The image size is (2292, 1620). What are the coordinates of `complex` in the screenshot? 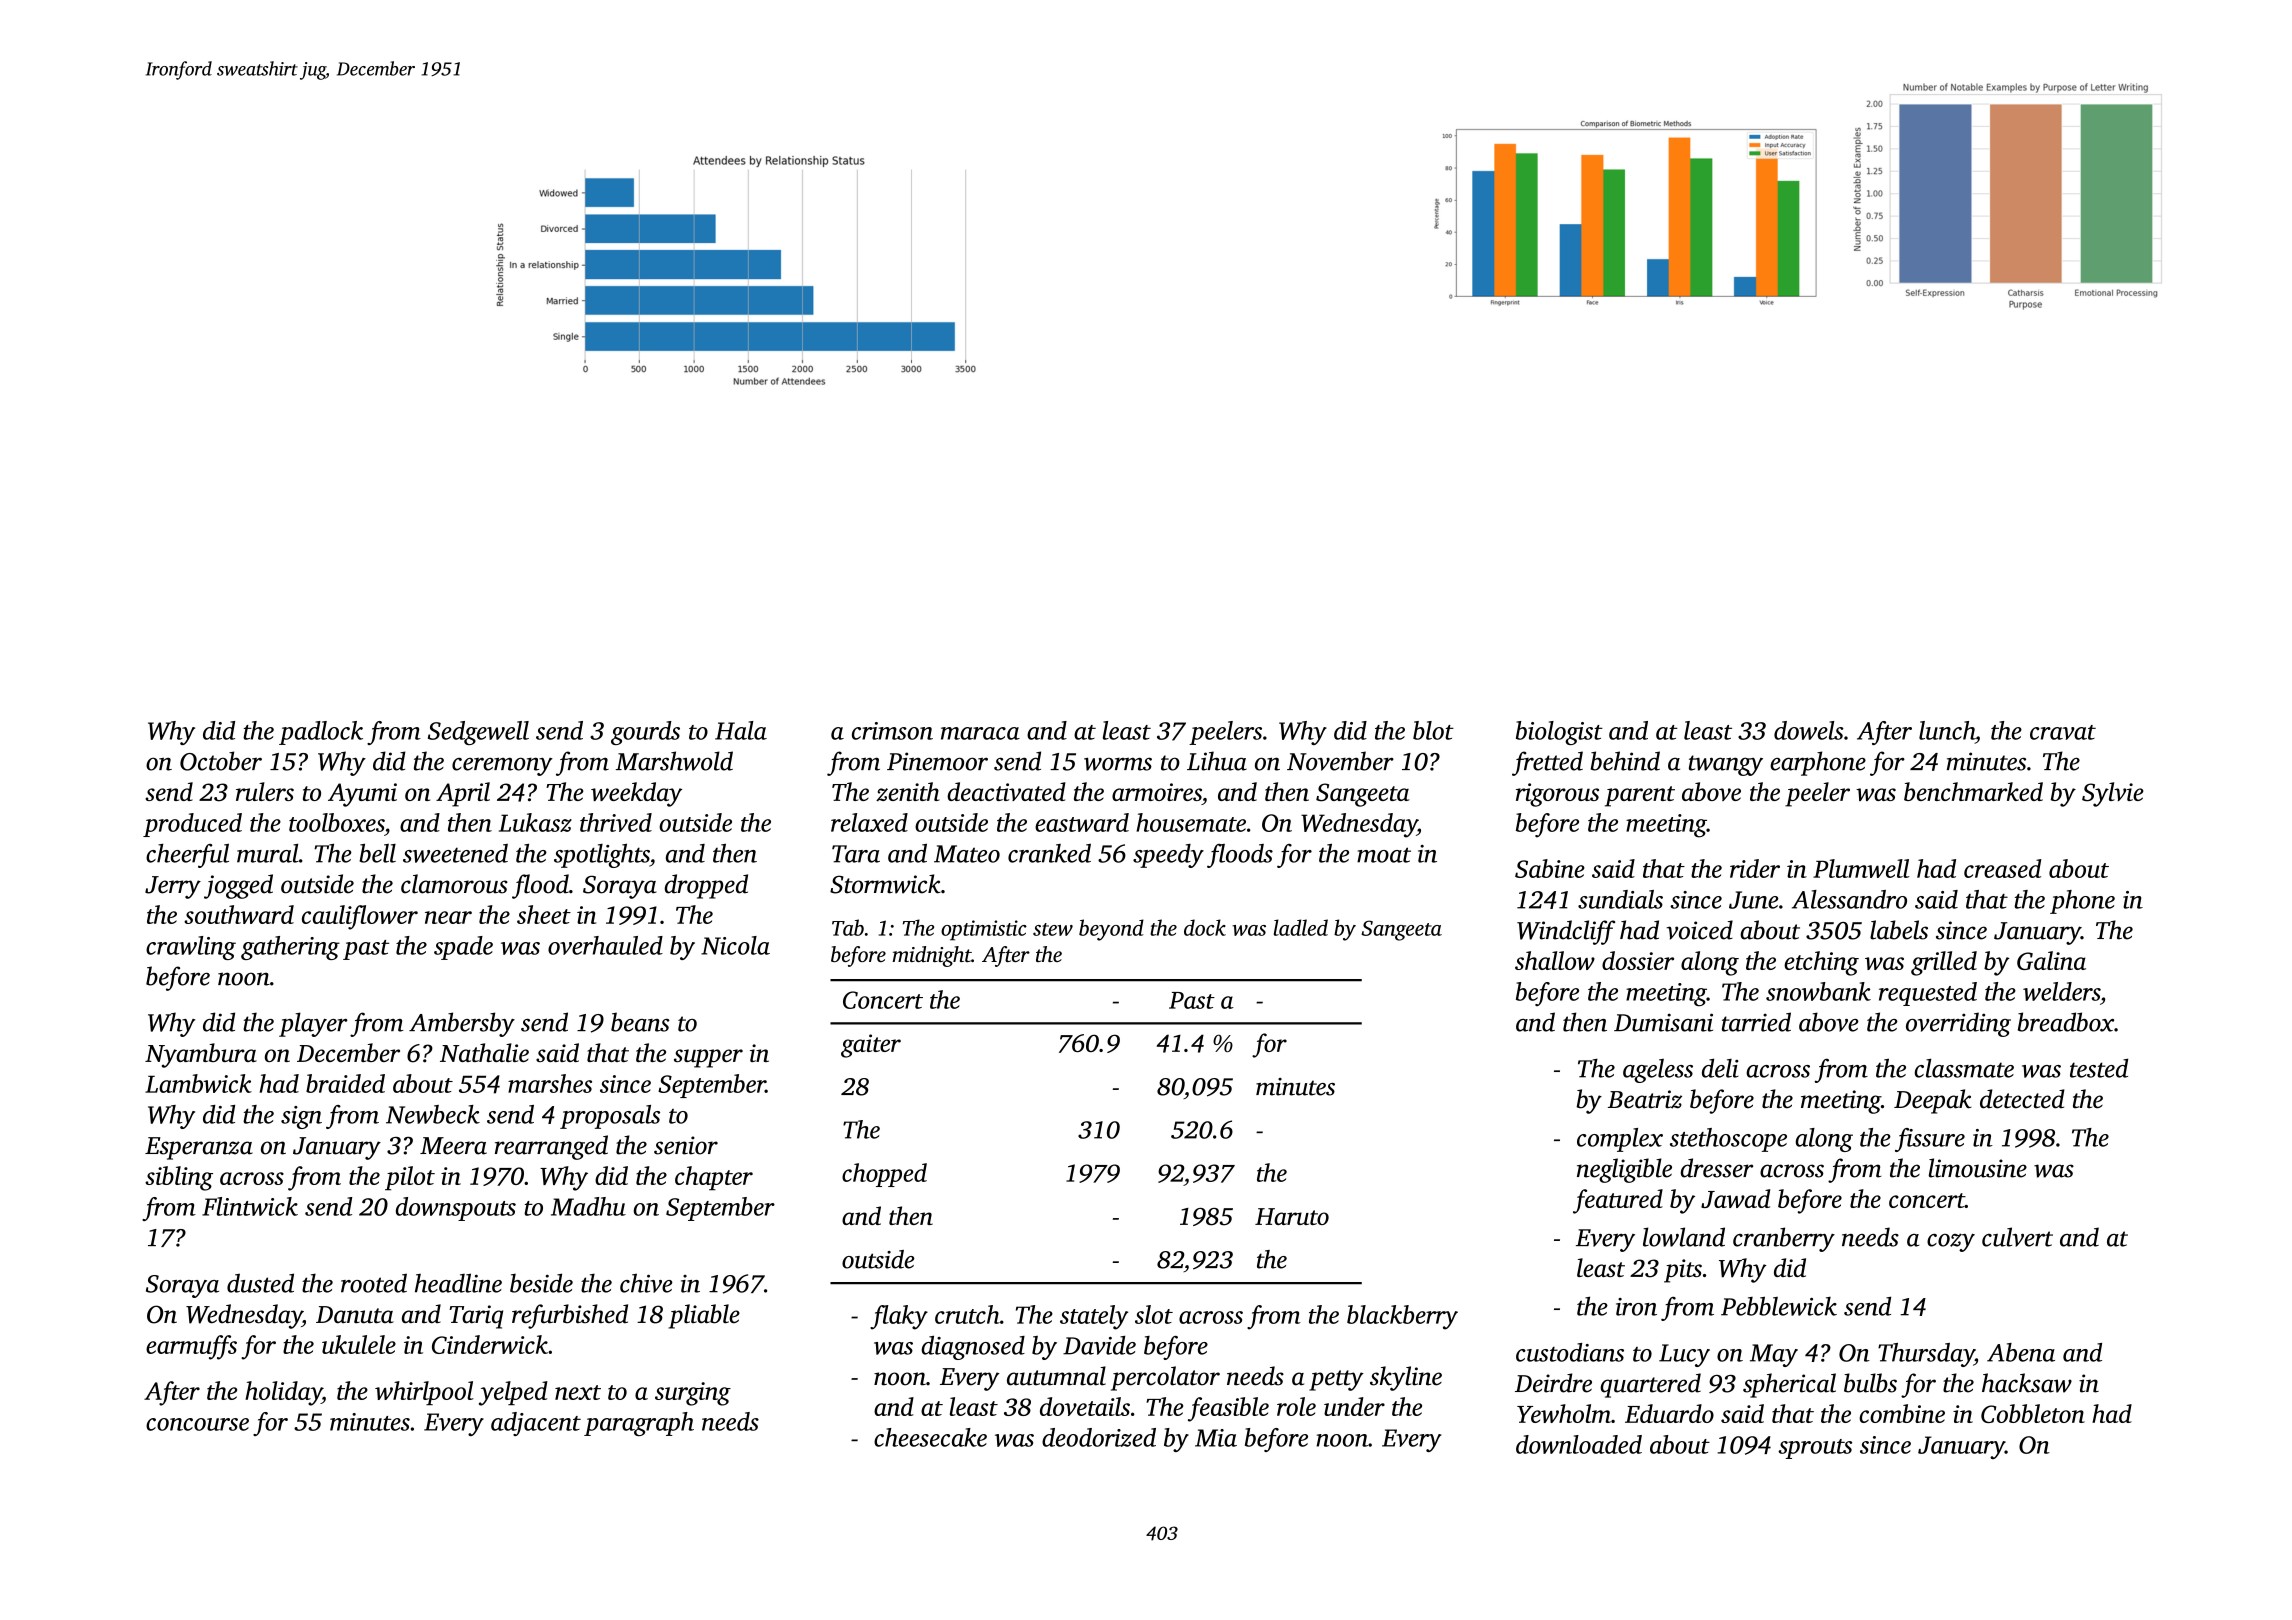 It's located at (1620, 1140).
